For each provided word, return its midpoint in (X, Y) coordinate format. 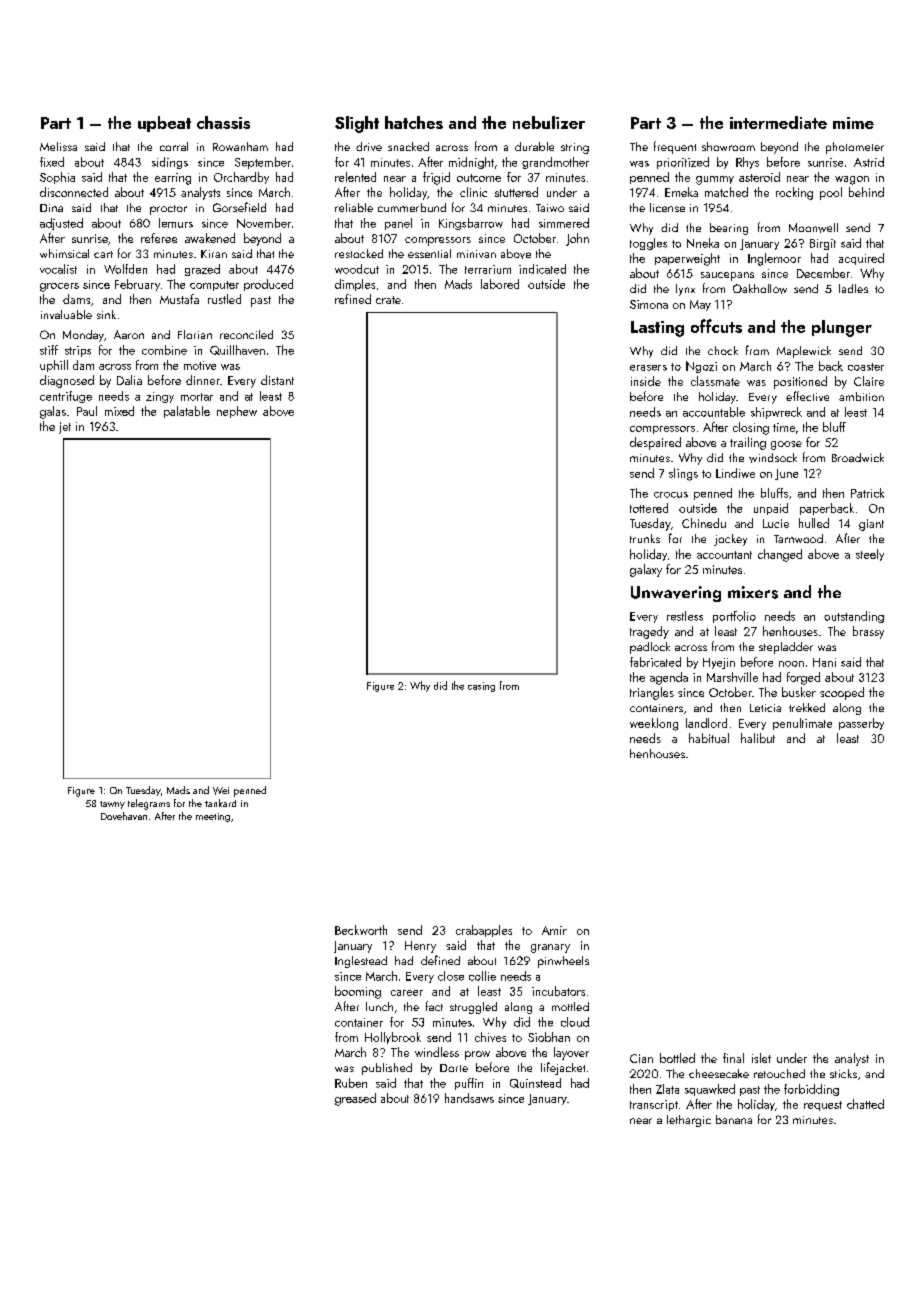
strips (78, 351)
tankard (220, 803)
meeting (213, 817)
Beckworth (361, 930)
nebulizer (549, 122)
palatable (187, 412)
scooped (842, 693)
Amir (554, 930)
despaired (655, 443)
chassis (223, 122)
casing (481, 687)
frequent (675, 147)
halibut (758, 738)
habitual (709, 738)
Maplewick (804, 352)
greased (355, 1099)
